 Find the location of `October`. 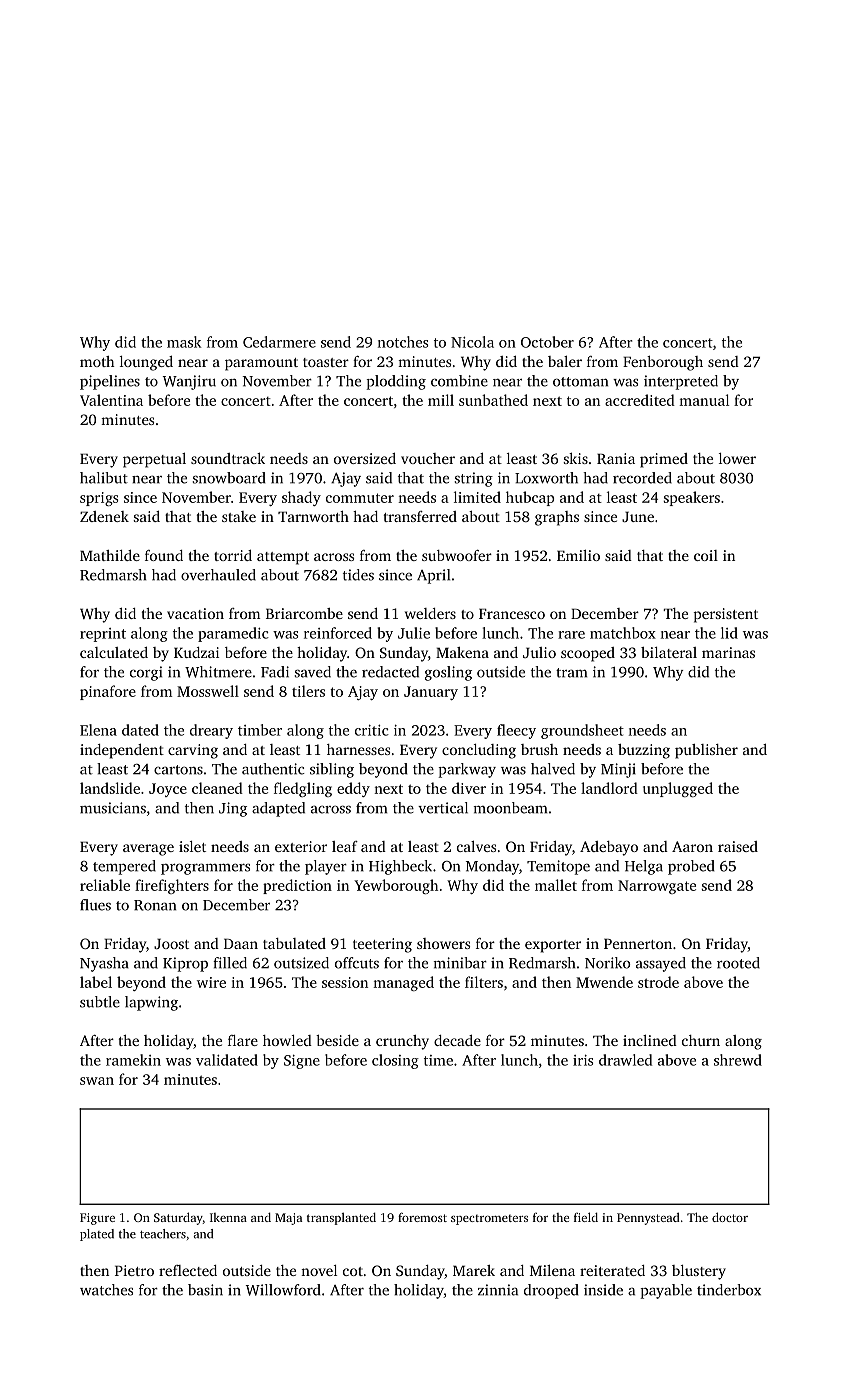

October is located at coordinates (547, 342).
